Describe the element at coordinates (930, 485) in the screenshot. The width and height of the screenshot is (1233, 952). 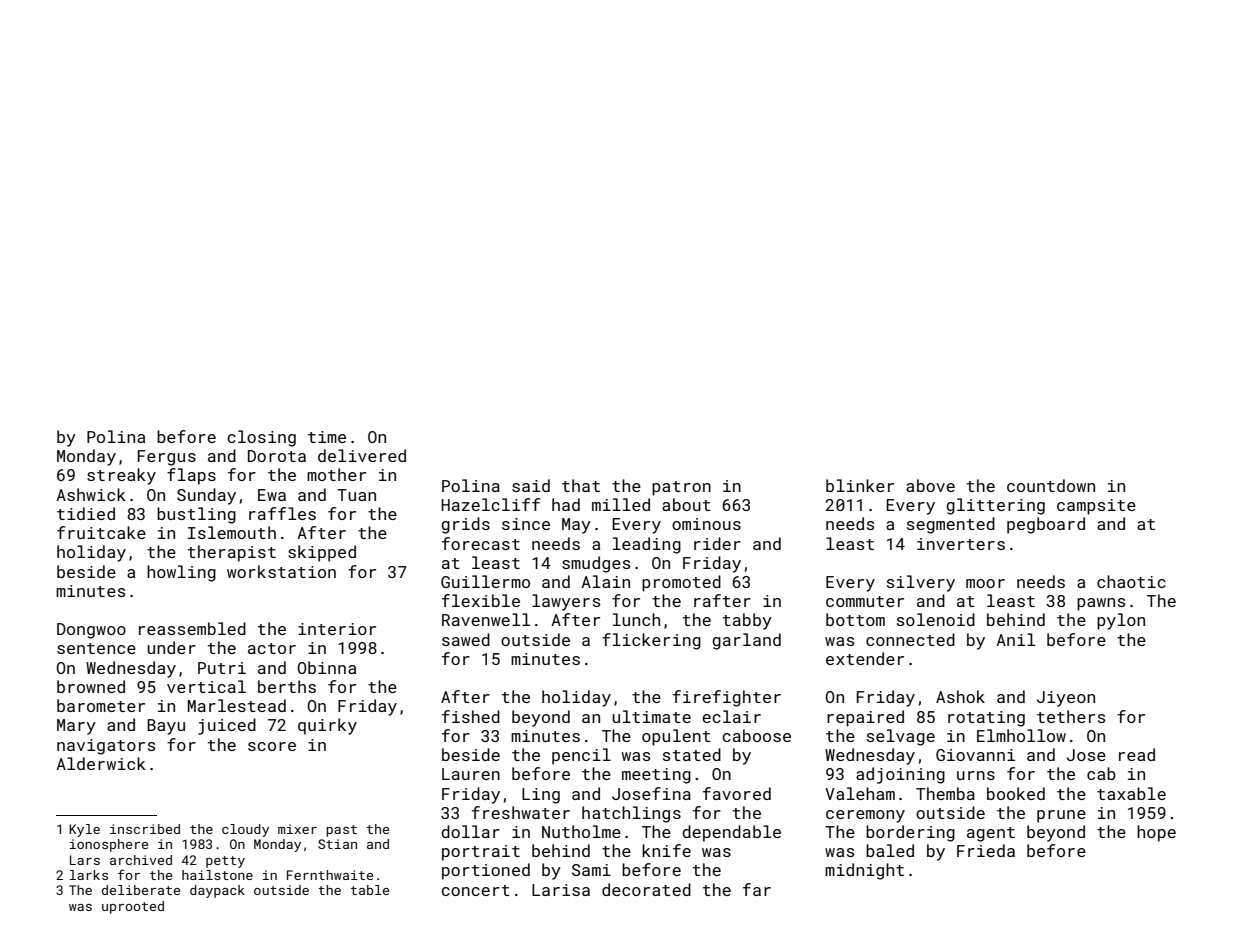
I see `above` at that location.
